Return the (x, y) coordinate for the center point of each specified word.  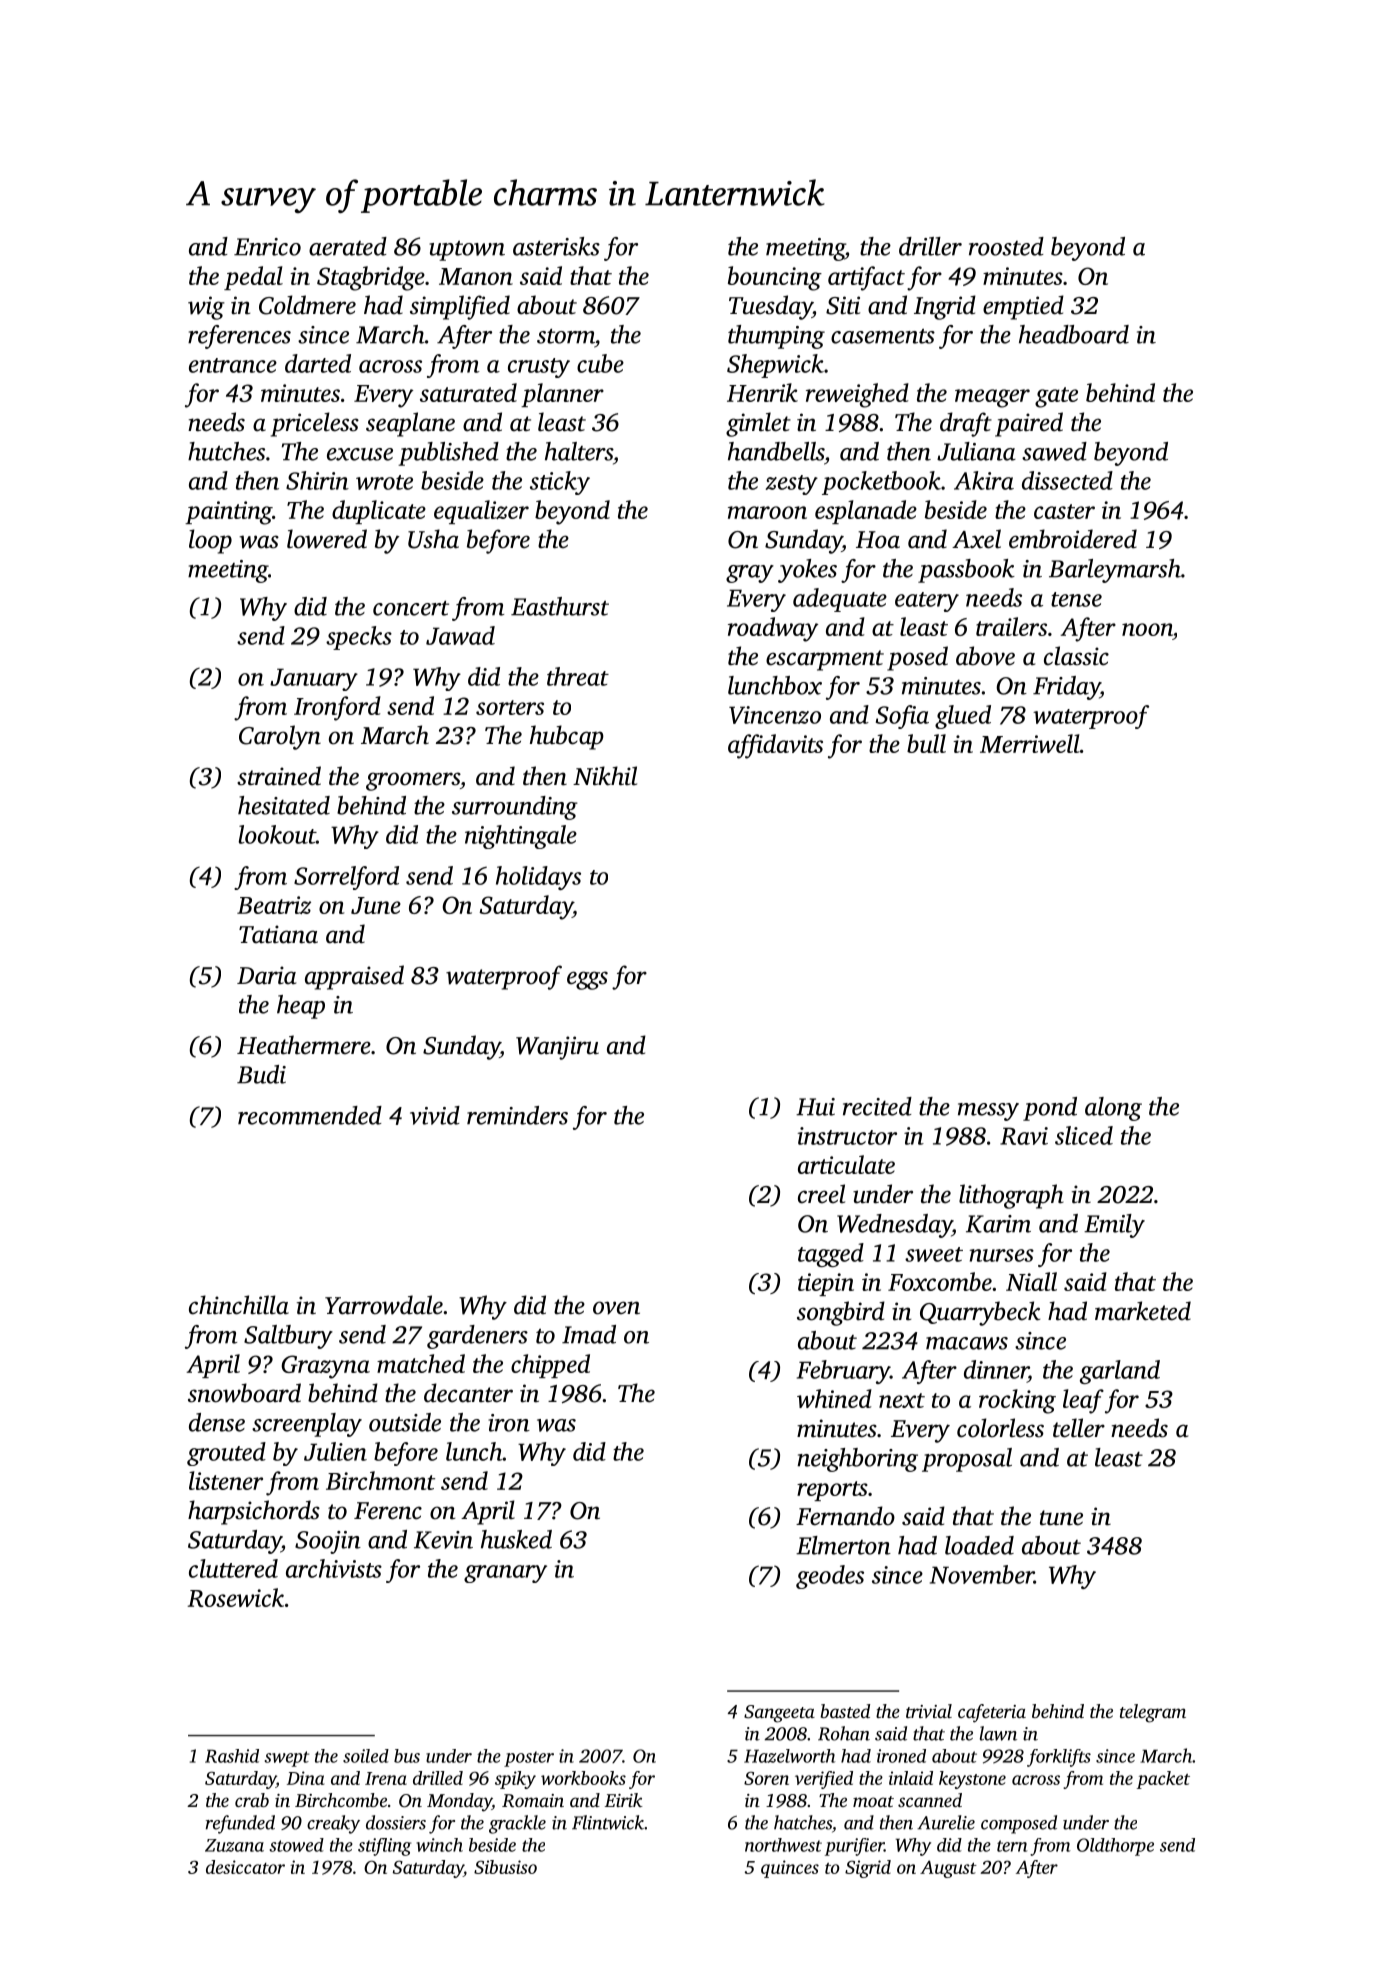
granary (505, 1574)
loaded (979, 1545)
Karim (998, 1224)
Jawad (460, 635)
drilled (438, 1778)
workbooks (583, 1778)
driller (930, 246)
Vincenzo (775, 715)
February (843, 1372)
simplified (460, 307)
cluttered (233, 1568)
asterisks (556, 246)
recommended (310, 1115)
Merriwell (1030, 743)
